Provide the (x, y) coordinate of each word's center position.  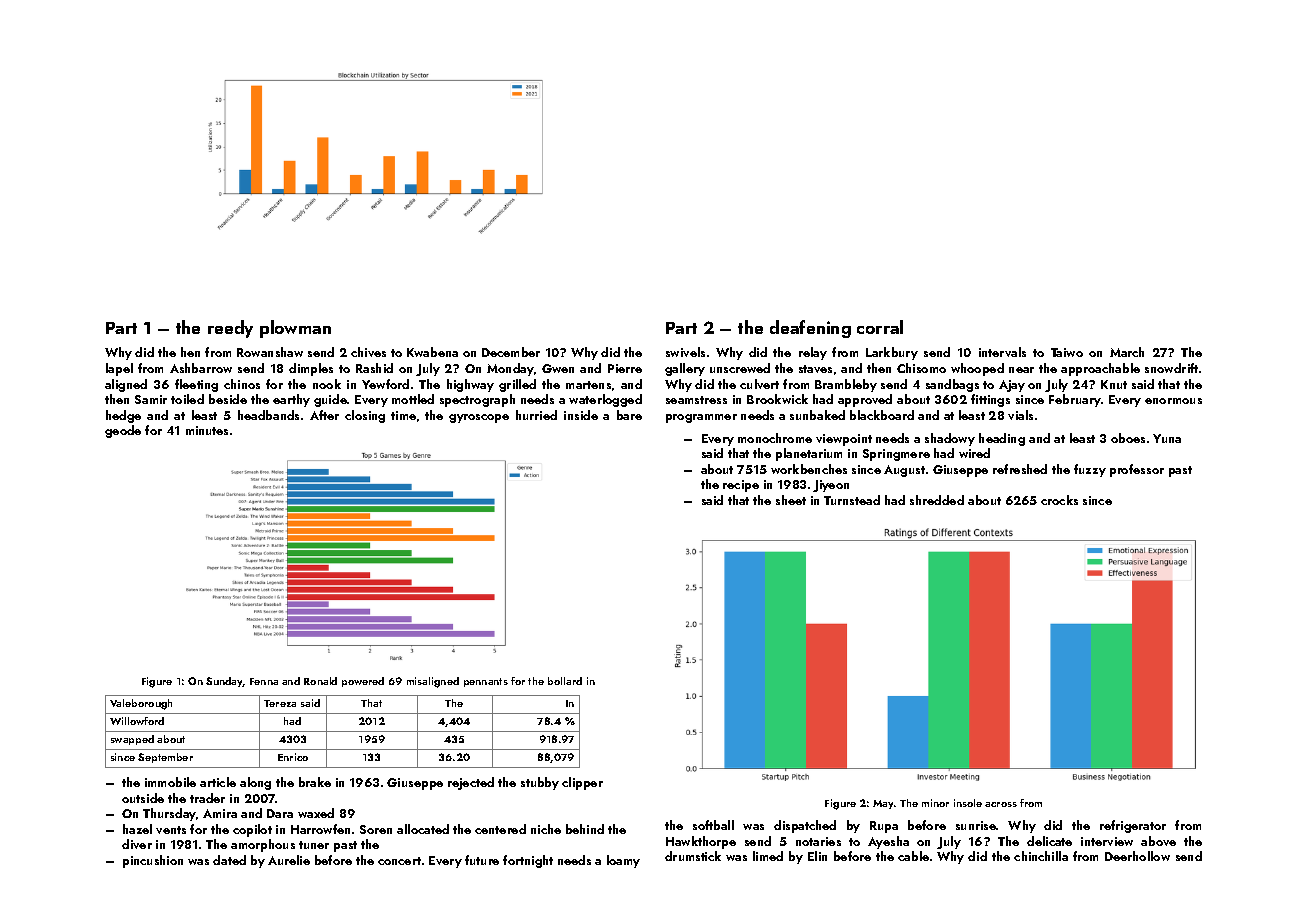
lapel (119, 369)
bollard (565, 681)
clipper (582, 783)
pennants (486, 682)
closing (365, 416)
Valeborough (141, 704)
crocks (1059, 500)
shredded (937, 500)
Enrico (293, 757)
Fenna (264, 681)
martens (588, 385)
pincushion (153, 861)
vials (1020, 415)
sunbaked (817, 415)
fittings (990, 400)
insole (968, 803)
